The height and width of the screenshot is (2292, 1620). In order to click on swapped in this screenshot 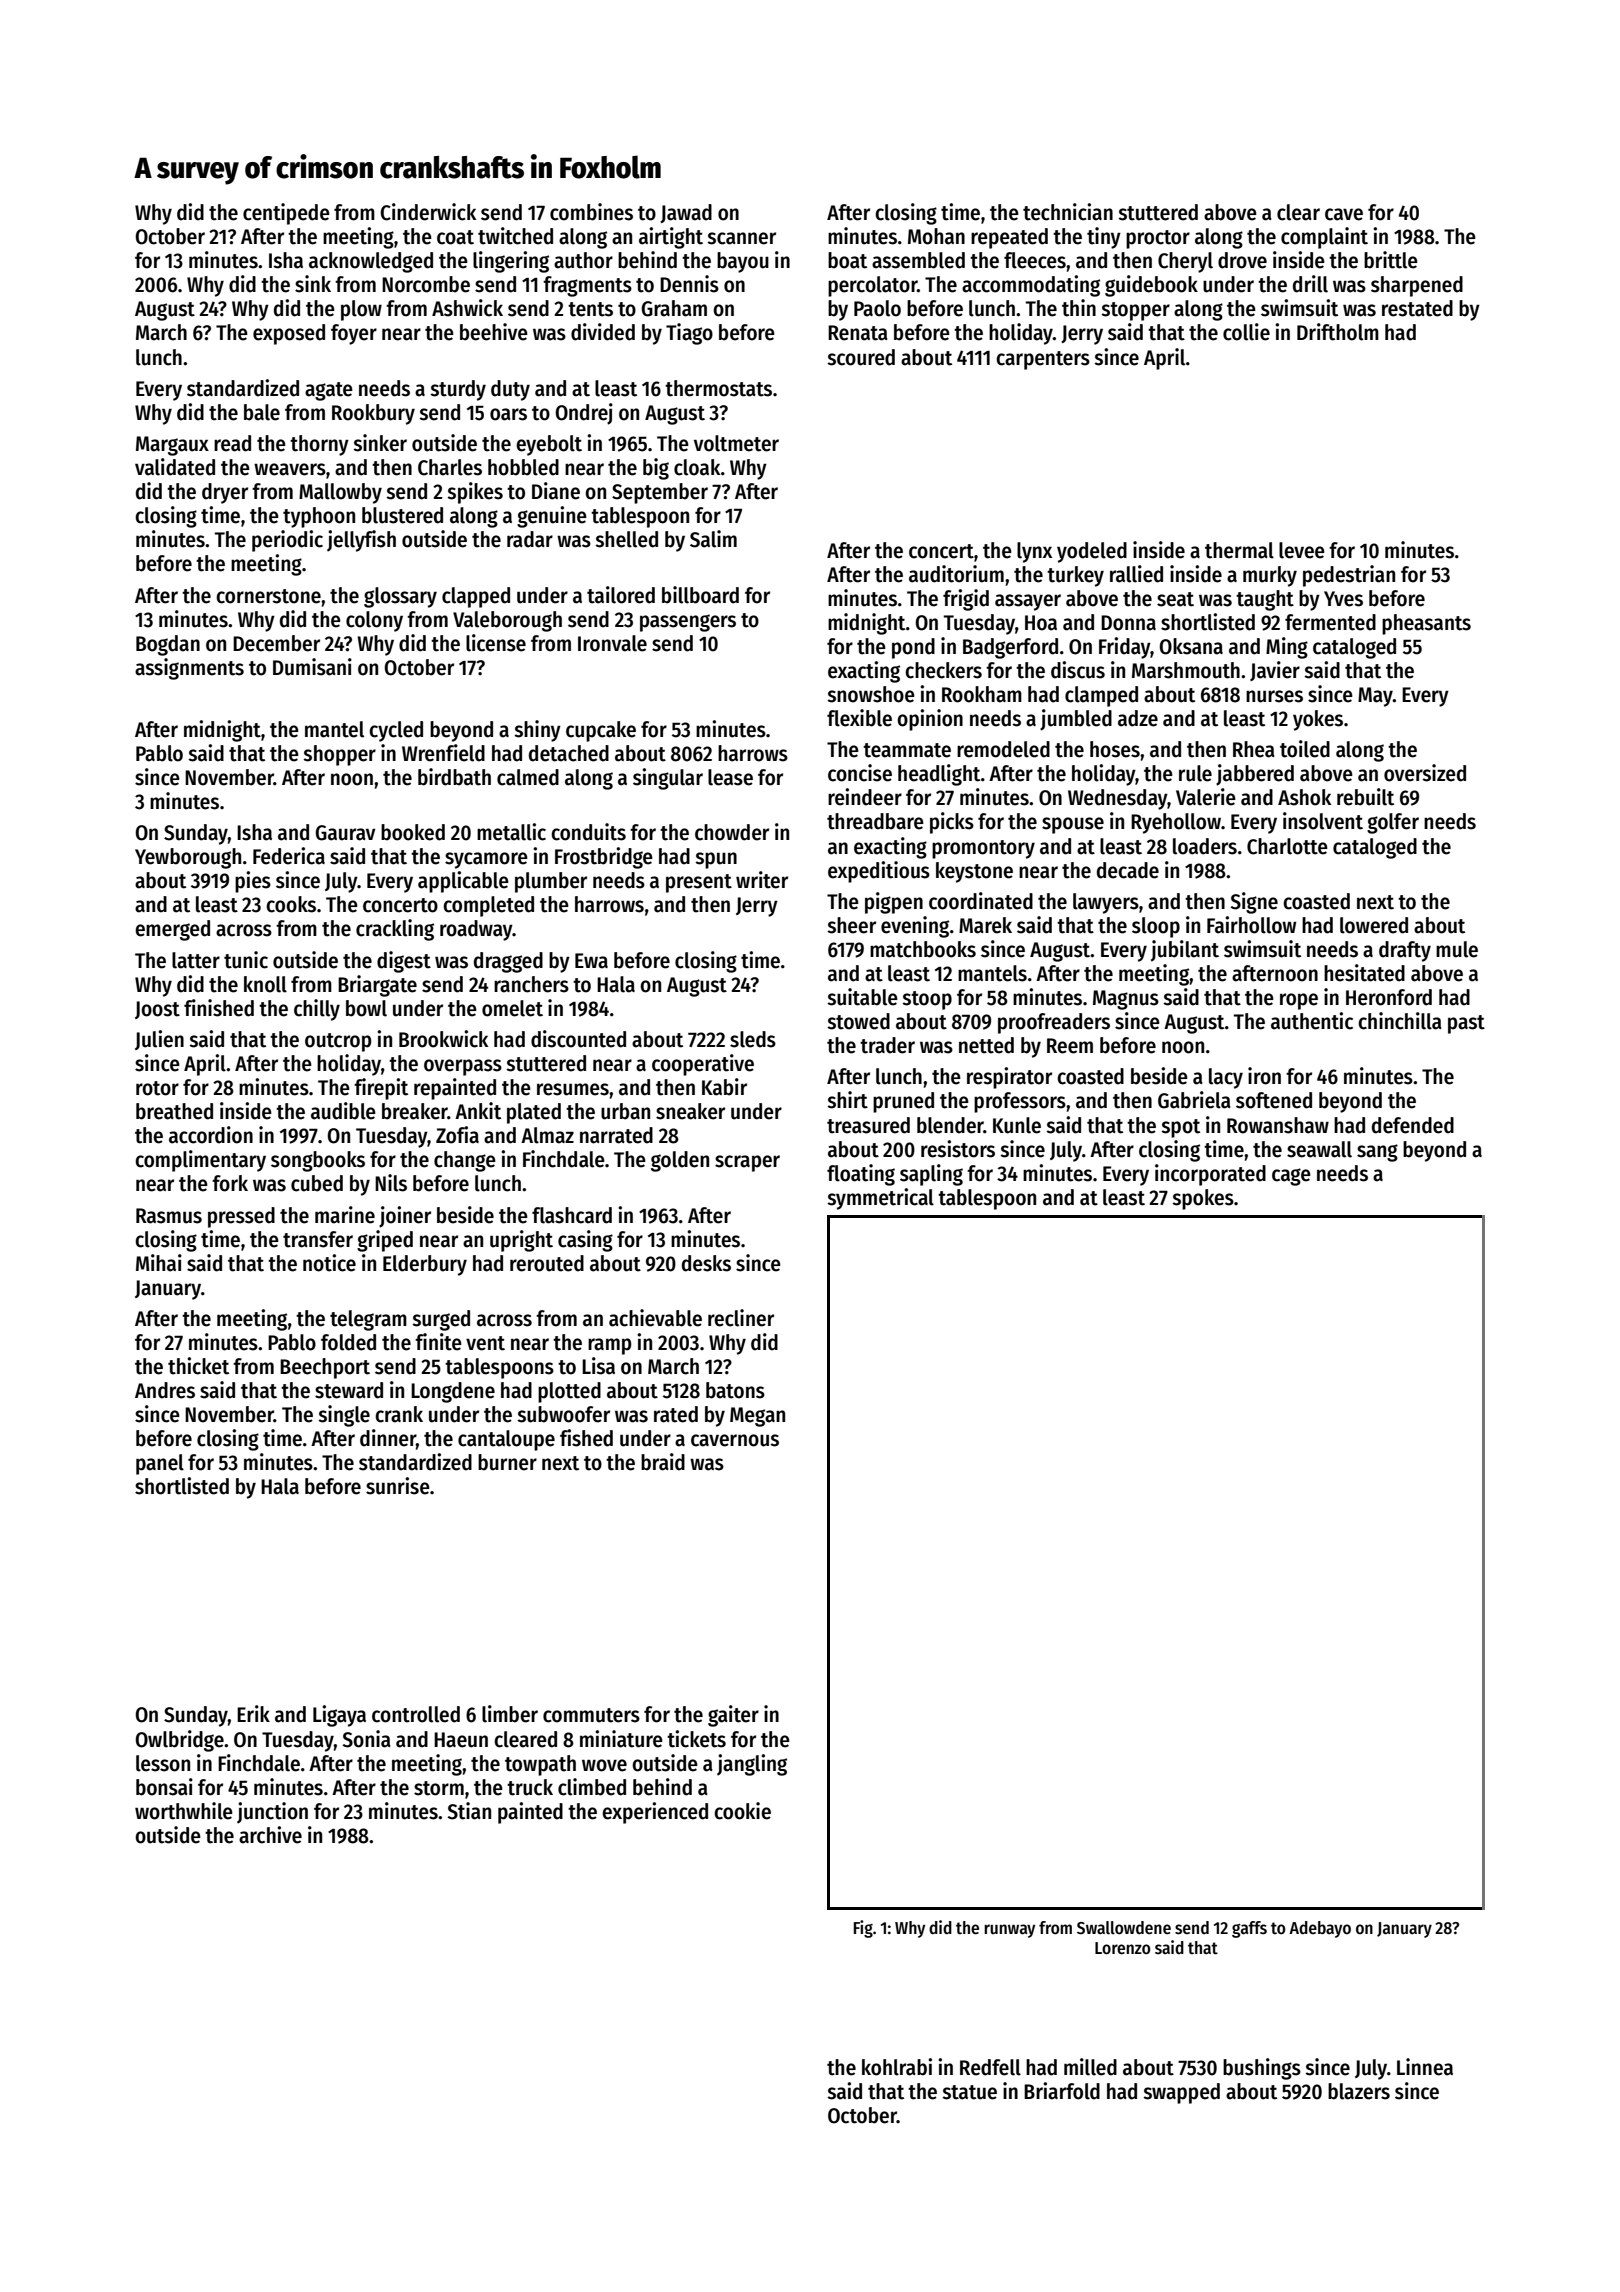, I will do `click(1181, 2093)`.
